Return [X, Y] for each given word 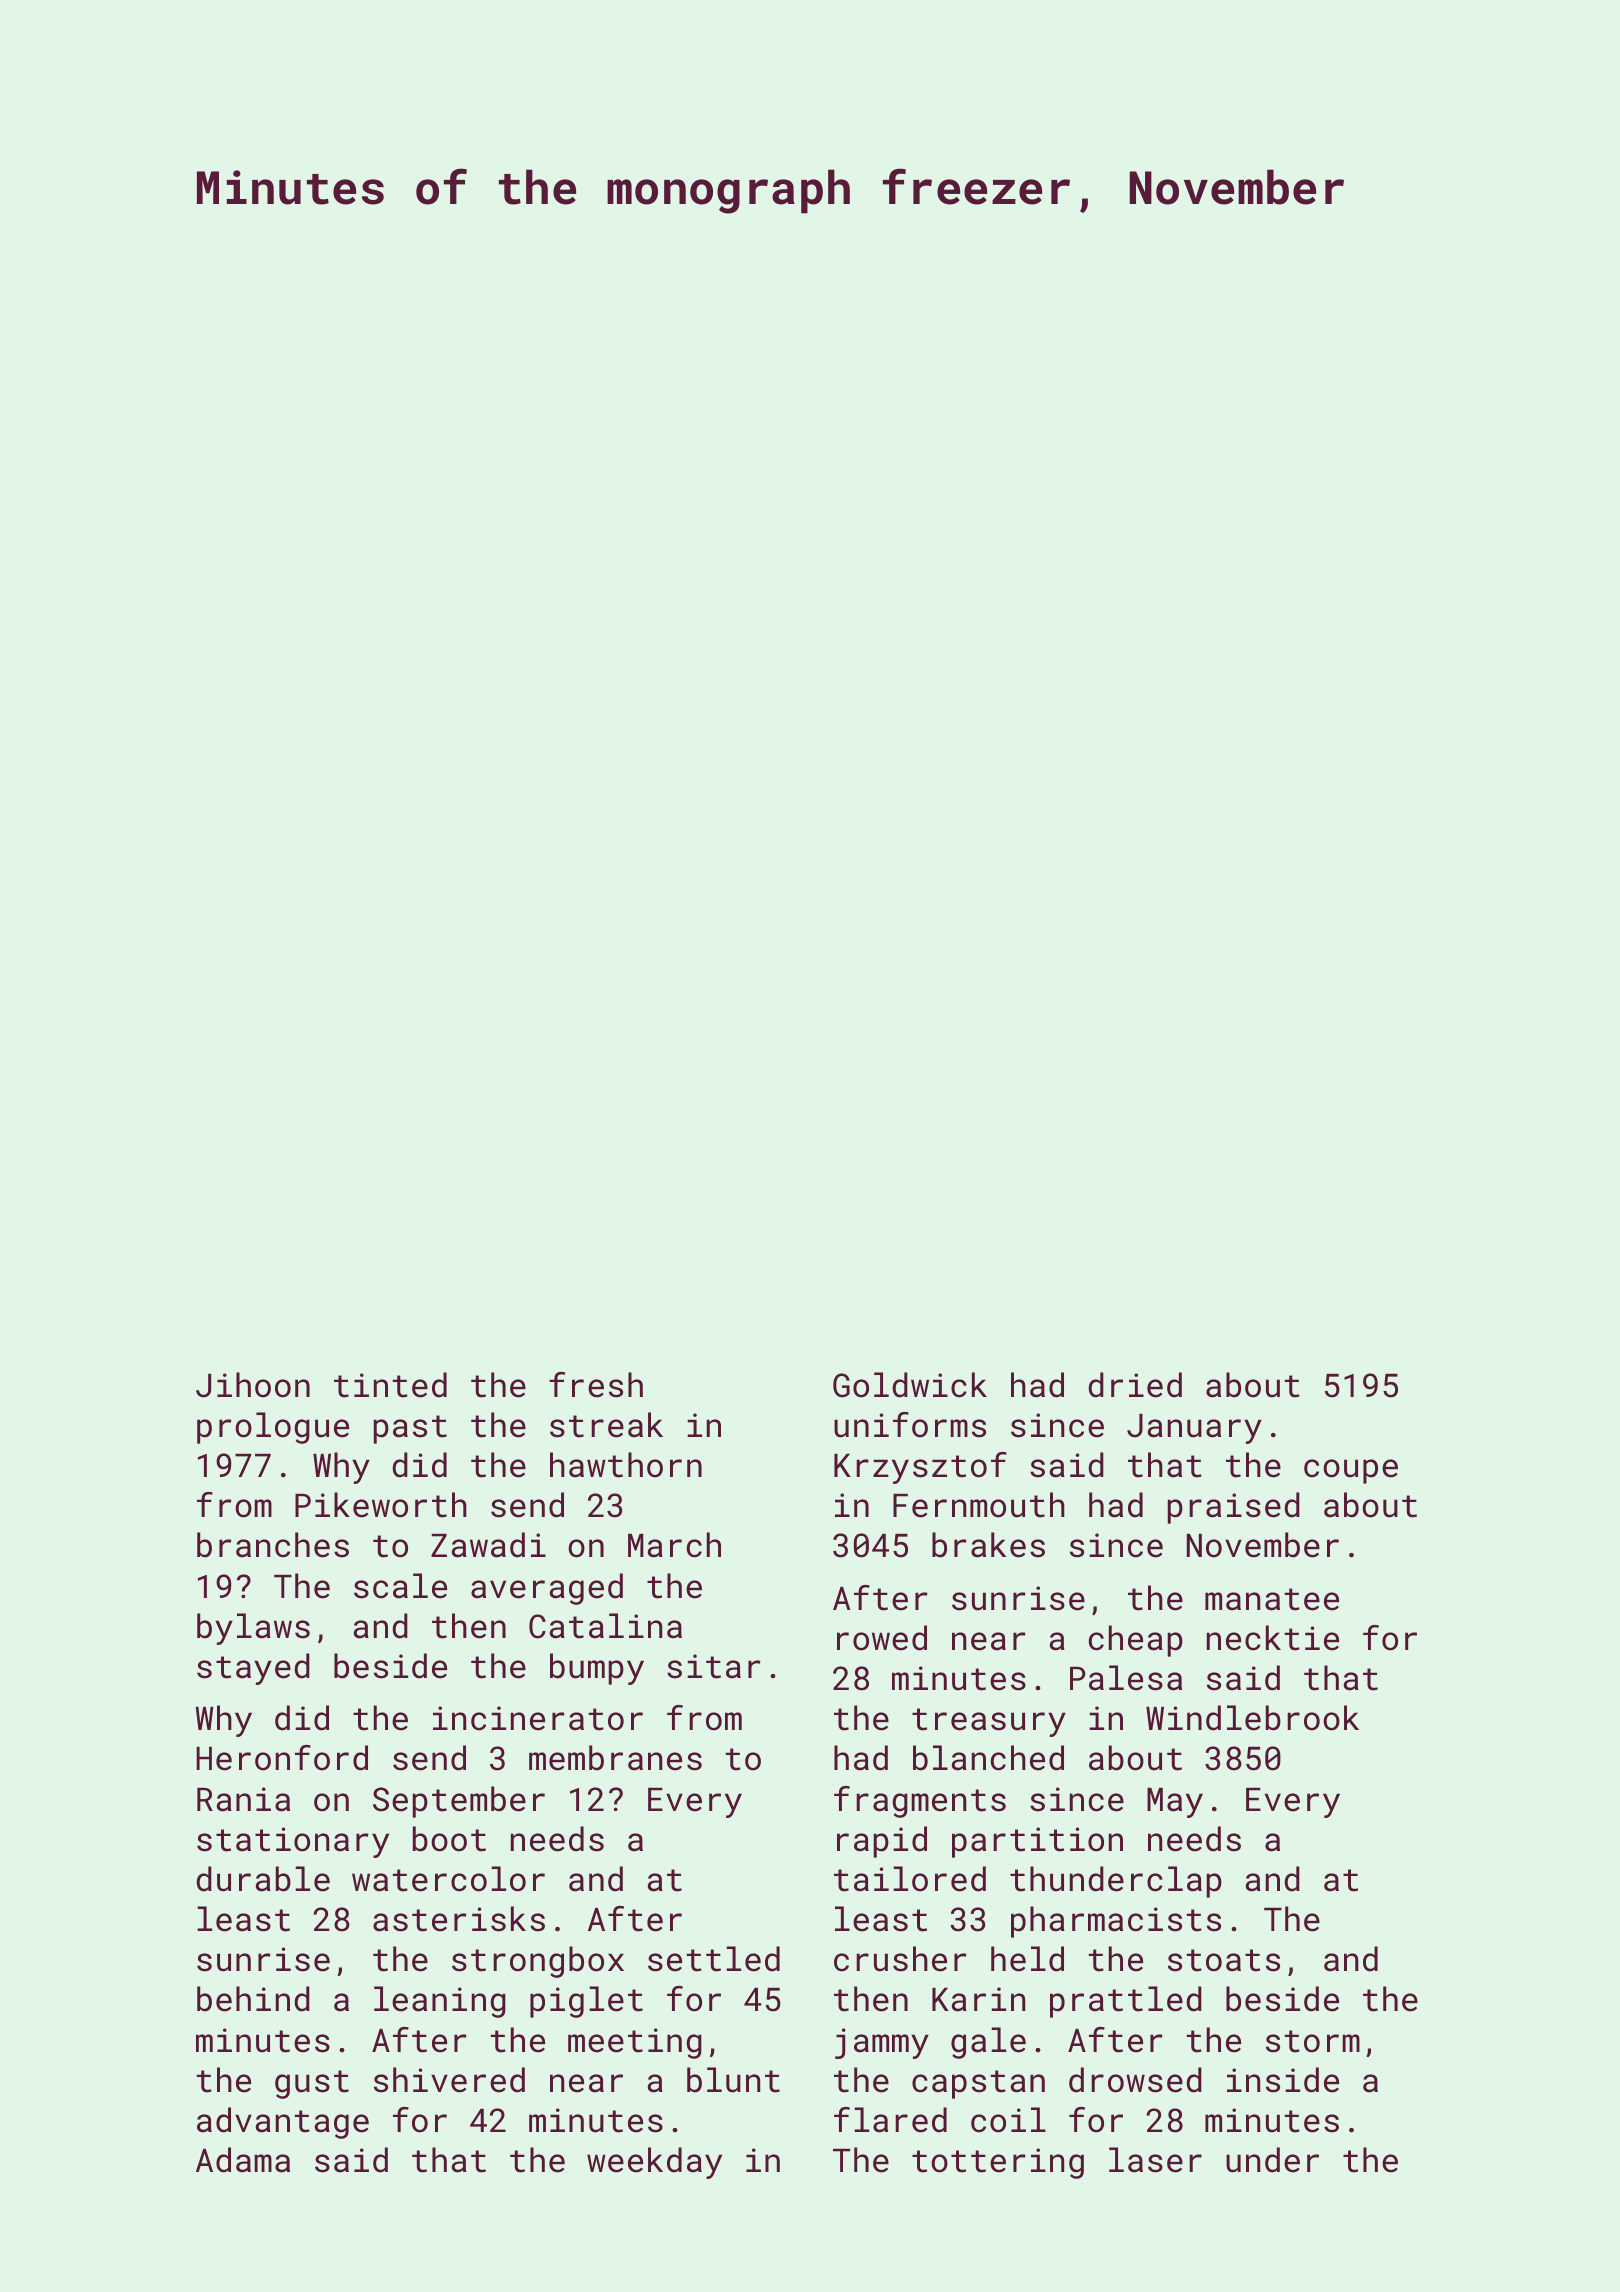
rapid [882, 1842]
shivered [449, 2080]
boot [449, 1839]
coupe [1351, 1471]
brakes [988, 1545]
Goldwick [910, 1385]
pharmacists [1116, 1922]
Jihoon [253, 1385]
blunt [733, 2080]
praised [1233, 1508]
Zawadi [488, 1545]
